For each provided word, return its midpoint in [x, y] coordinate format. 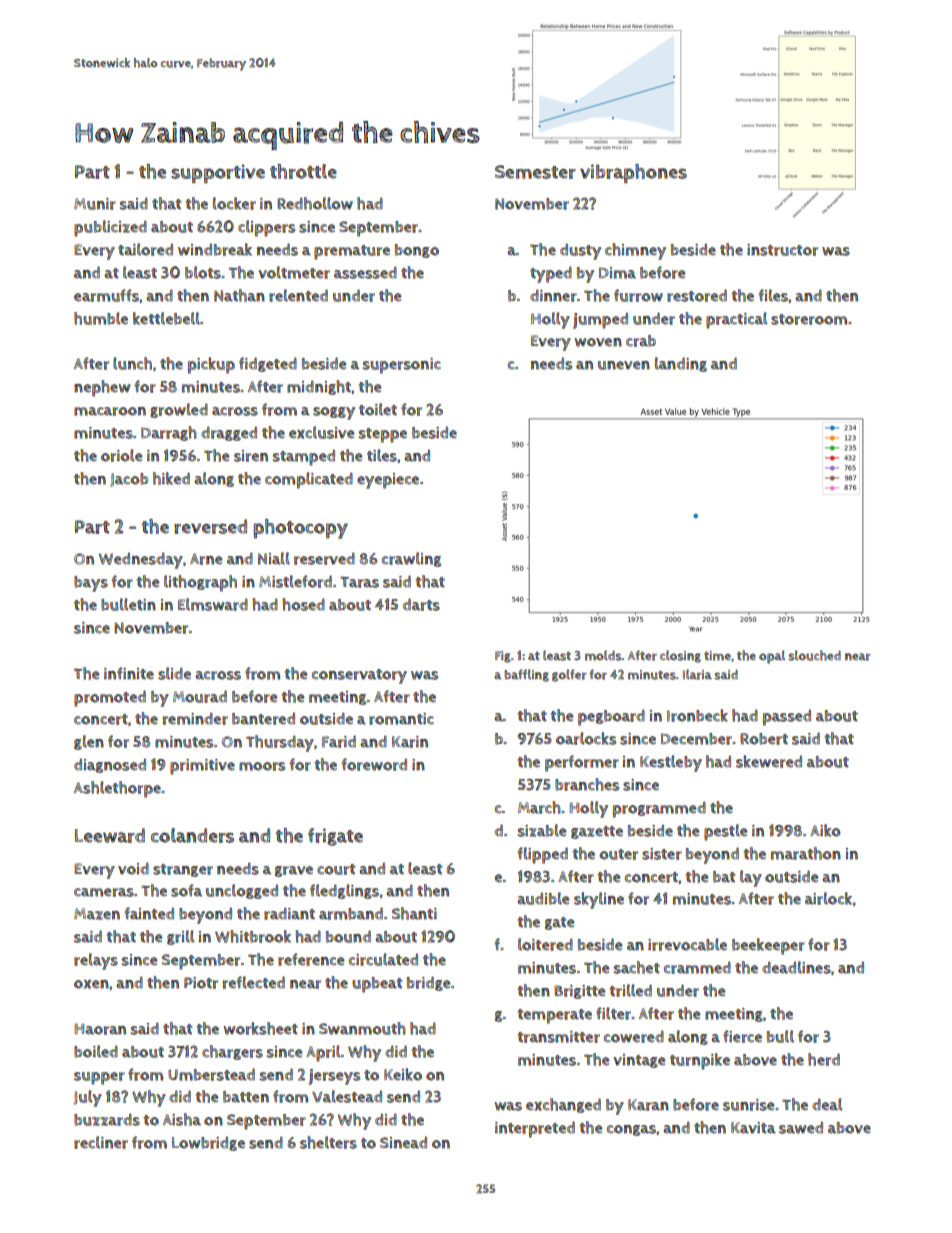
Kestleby [671, 763]
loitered [545, 944]
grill [180, 937]
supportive [218, 174]
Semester [535, 172]
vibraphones [633, 174]
